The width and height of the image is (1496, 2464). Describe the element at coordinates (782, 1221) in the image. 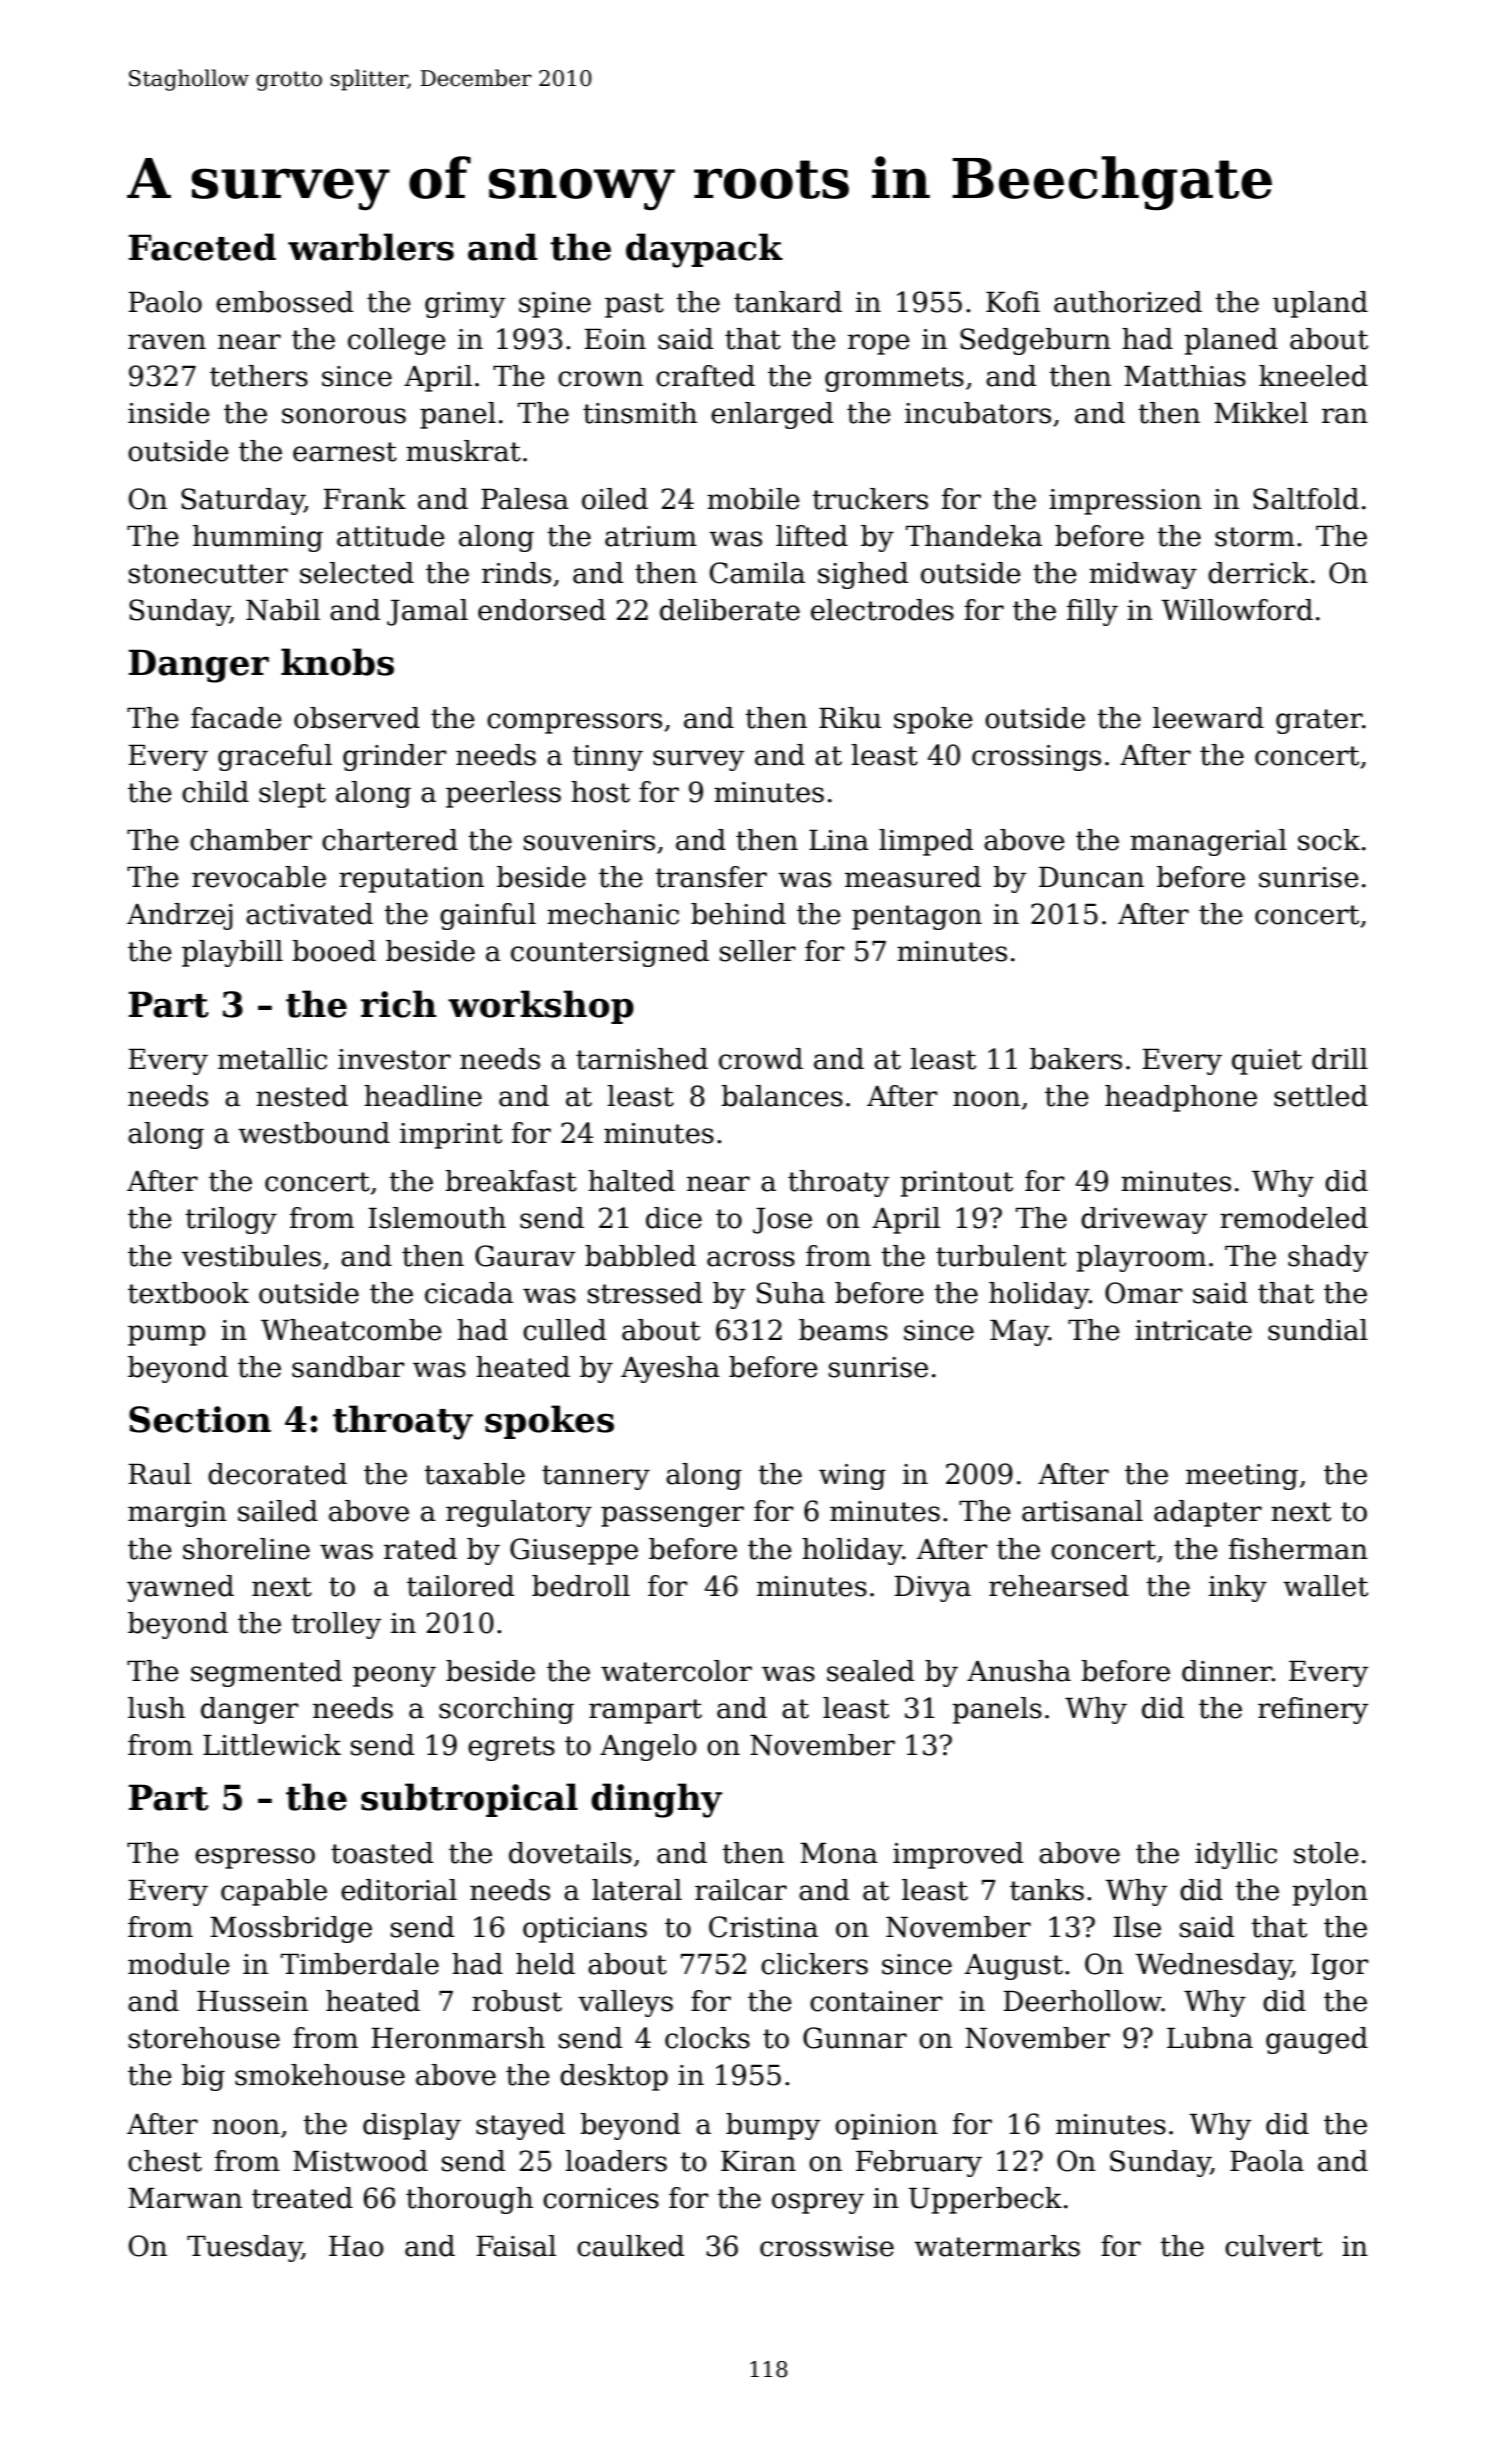

I see `Jose` at that location.
